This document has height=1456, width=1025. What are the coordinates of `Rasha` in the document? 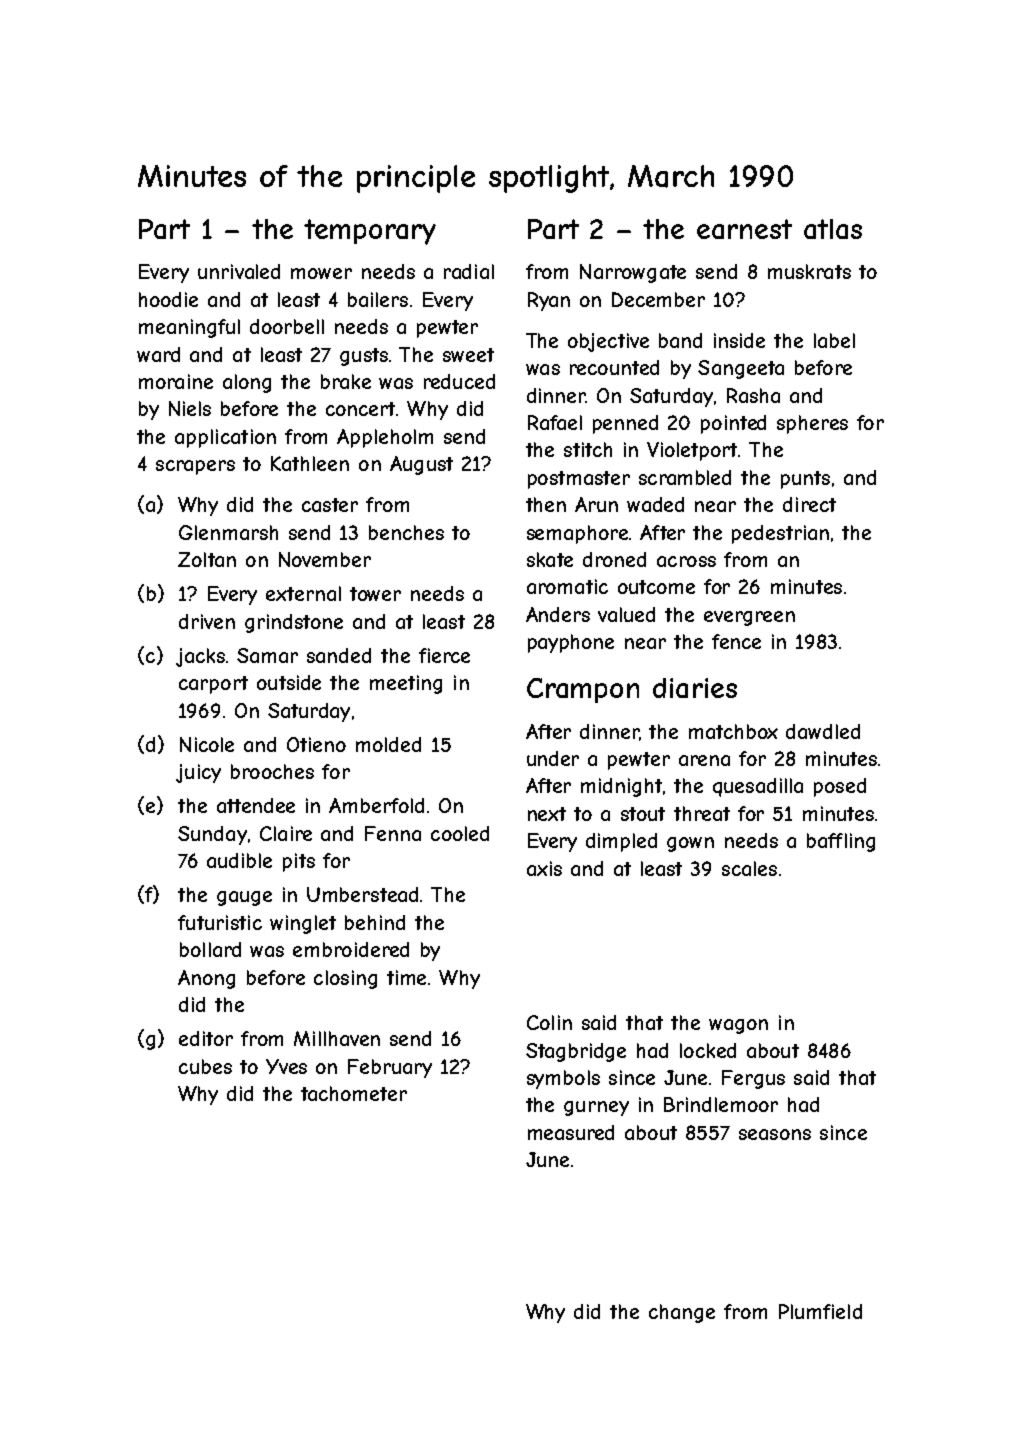 It's located at (753, 395).
